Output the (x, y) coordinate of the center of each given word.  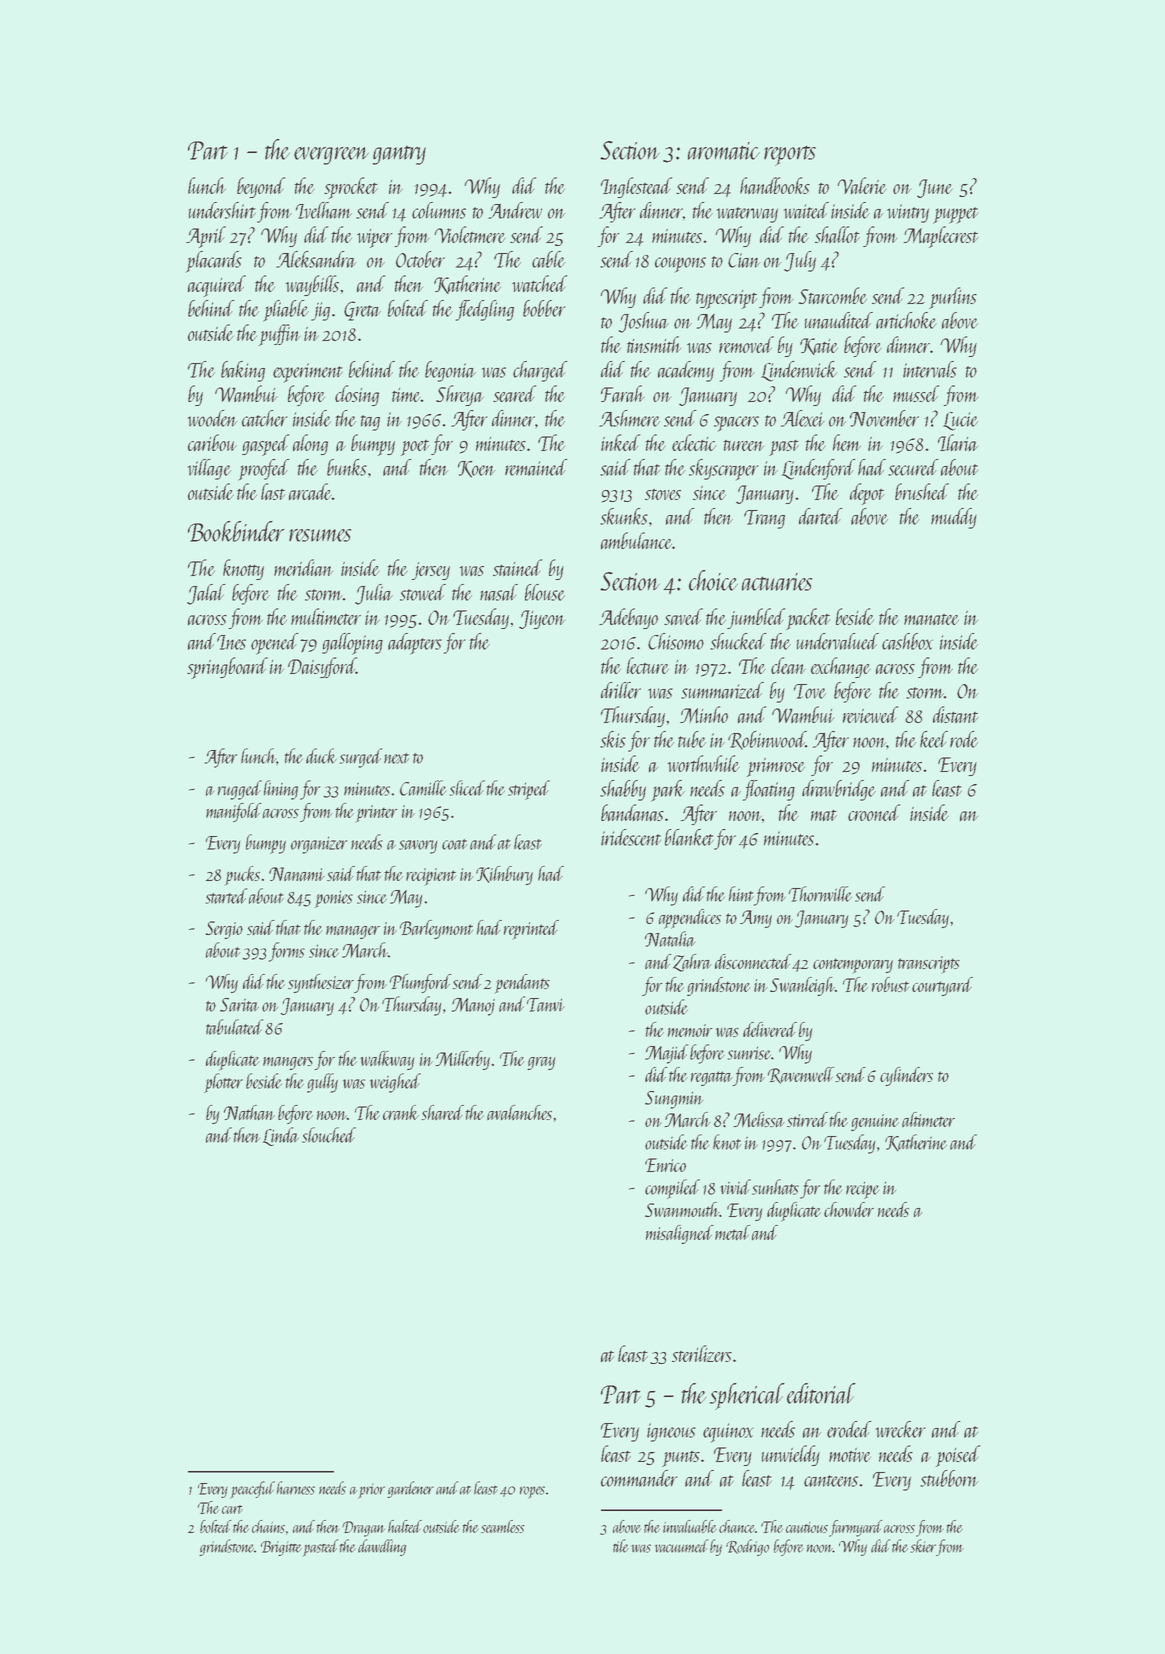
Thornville (820, 894)
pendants (522, 984)
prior (371, 1491)
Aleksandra (316, 259)
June (935, 188)
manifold (234, 812)
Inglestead (636, 187)
